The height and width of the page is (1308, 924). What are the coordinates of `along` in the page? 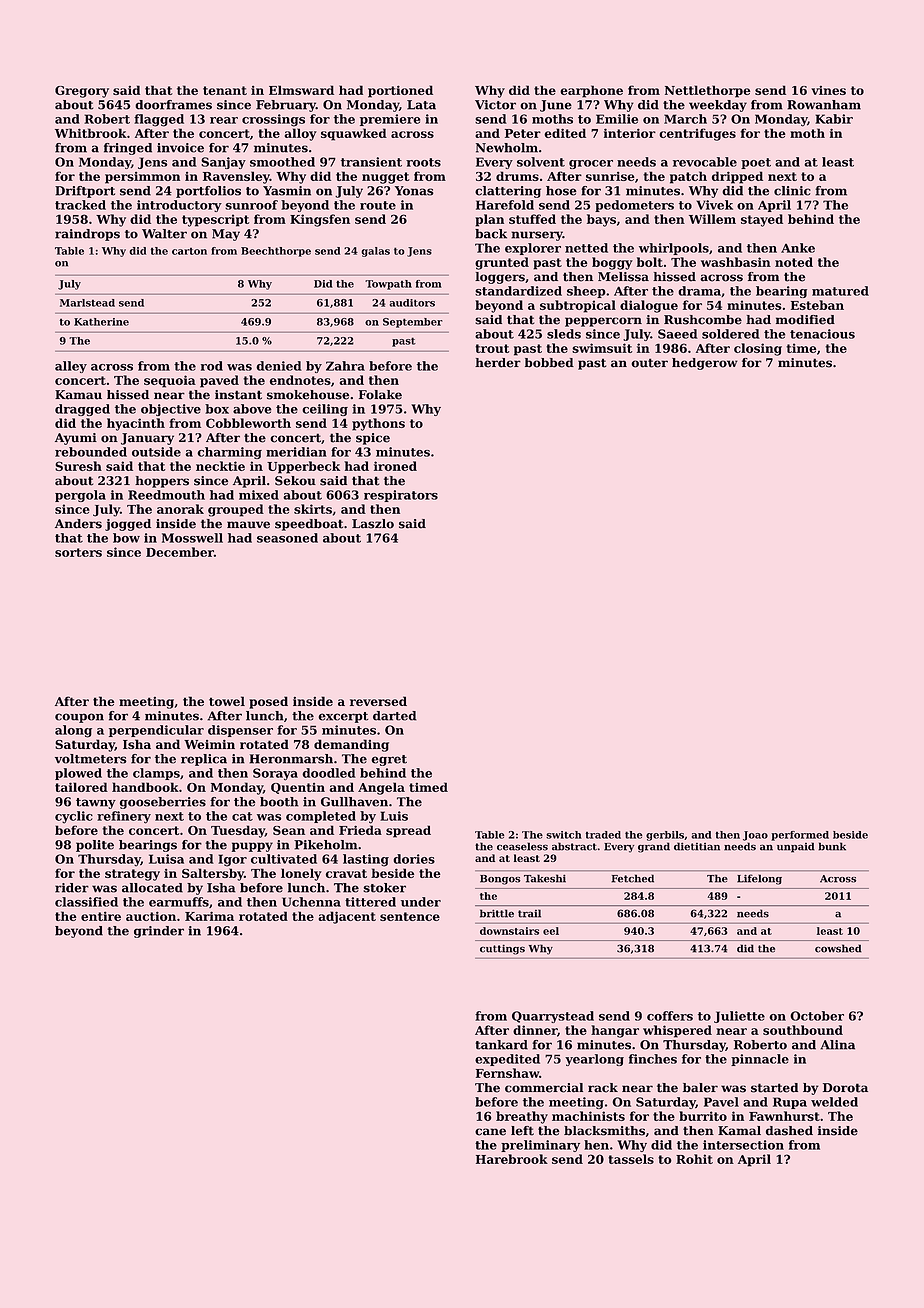 It's located at (73, 731).
